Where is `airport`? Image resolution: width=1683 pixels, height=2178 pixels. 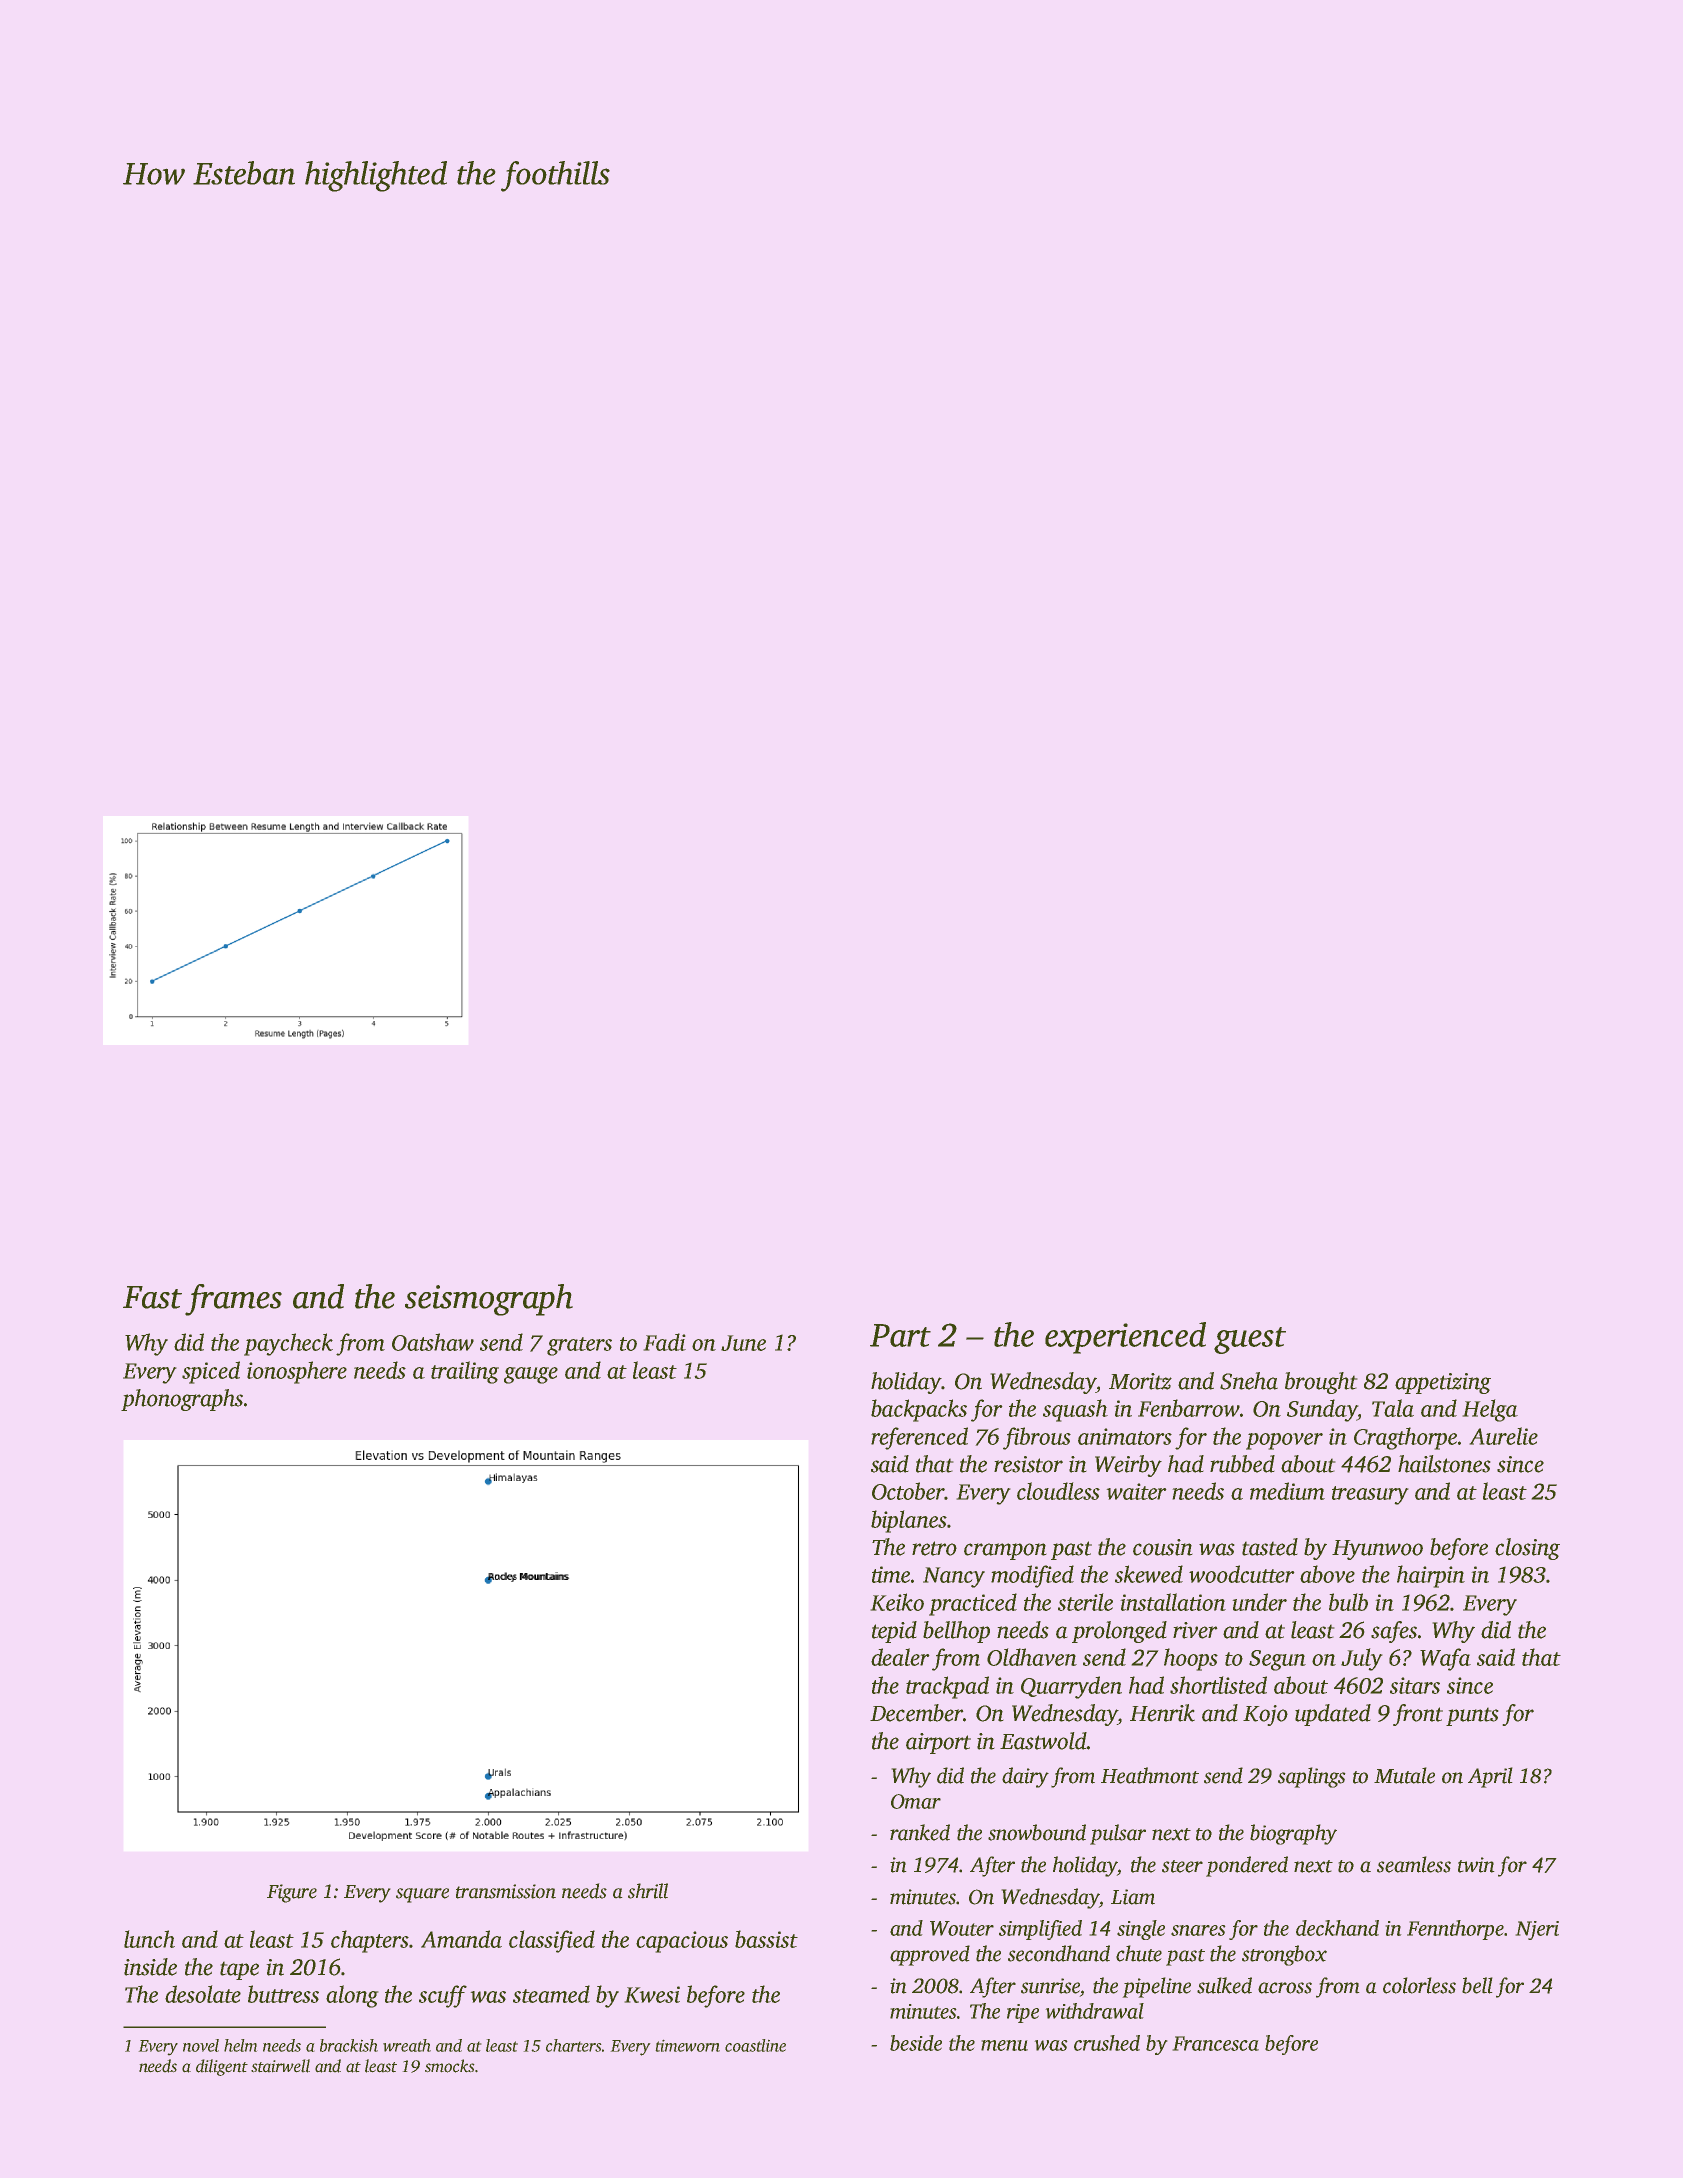
airport is located at coordinates (938, 1743).
